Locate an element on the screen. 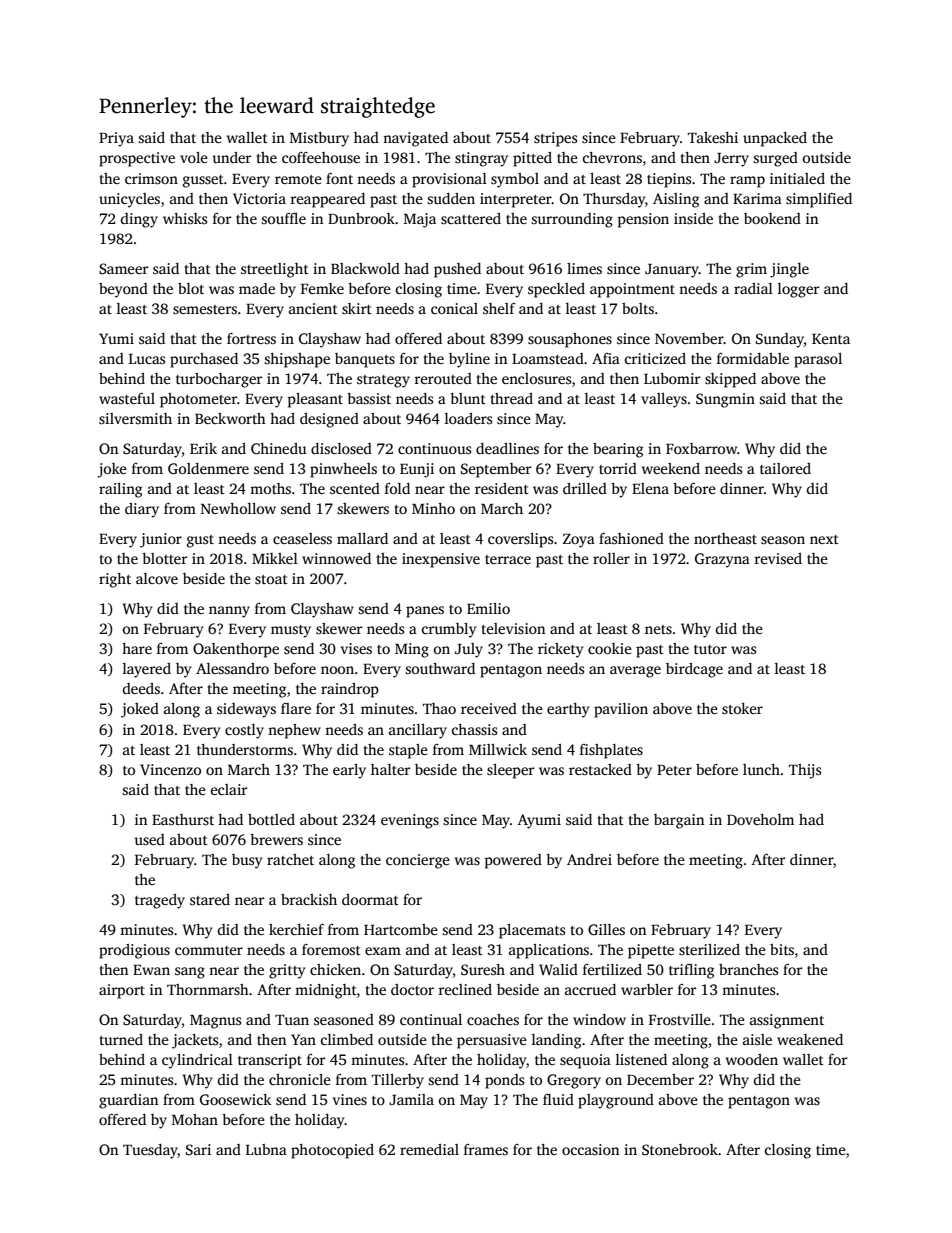 The image size is (952, 1233). right is located at coordinates (115, 580).
